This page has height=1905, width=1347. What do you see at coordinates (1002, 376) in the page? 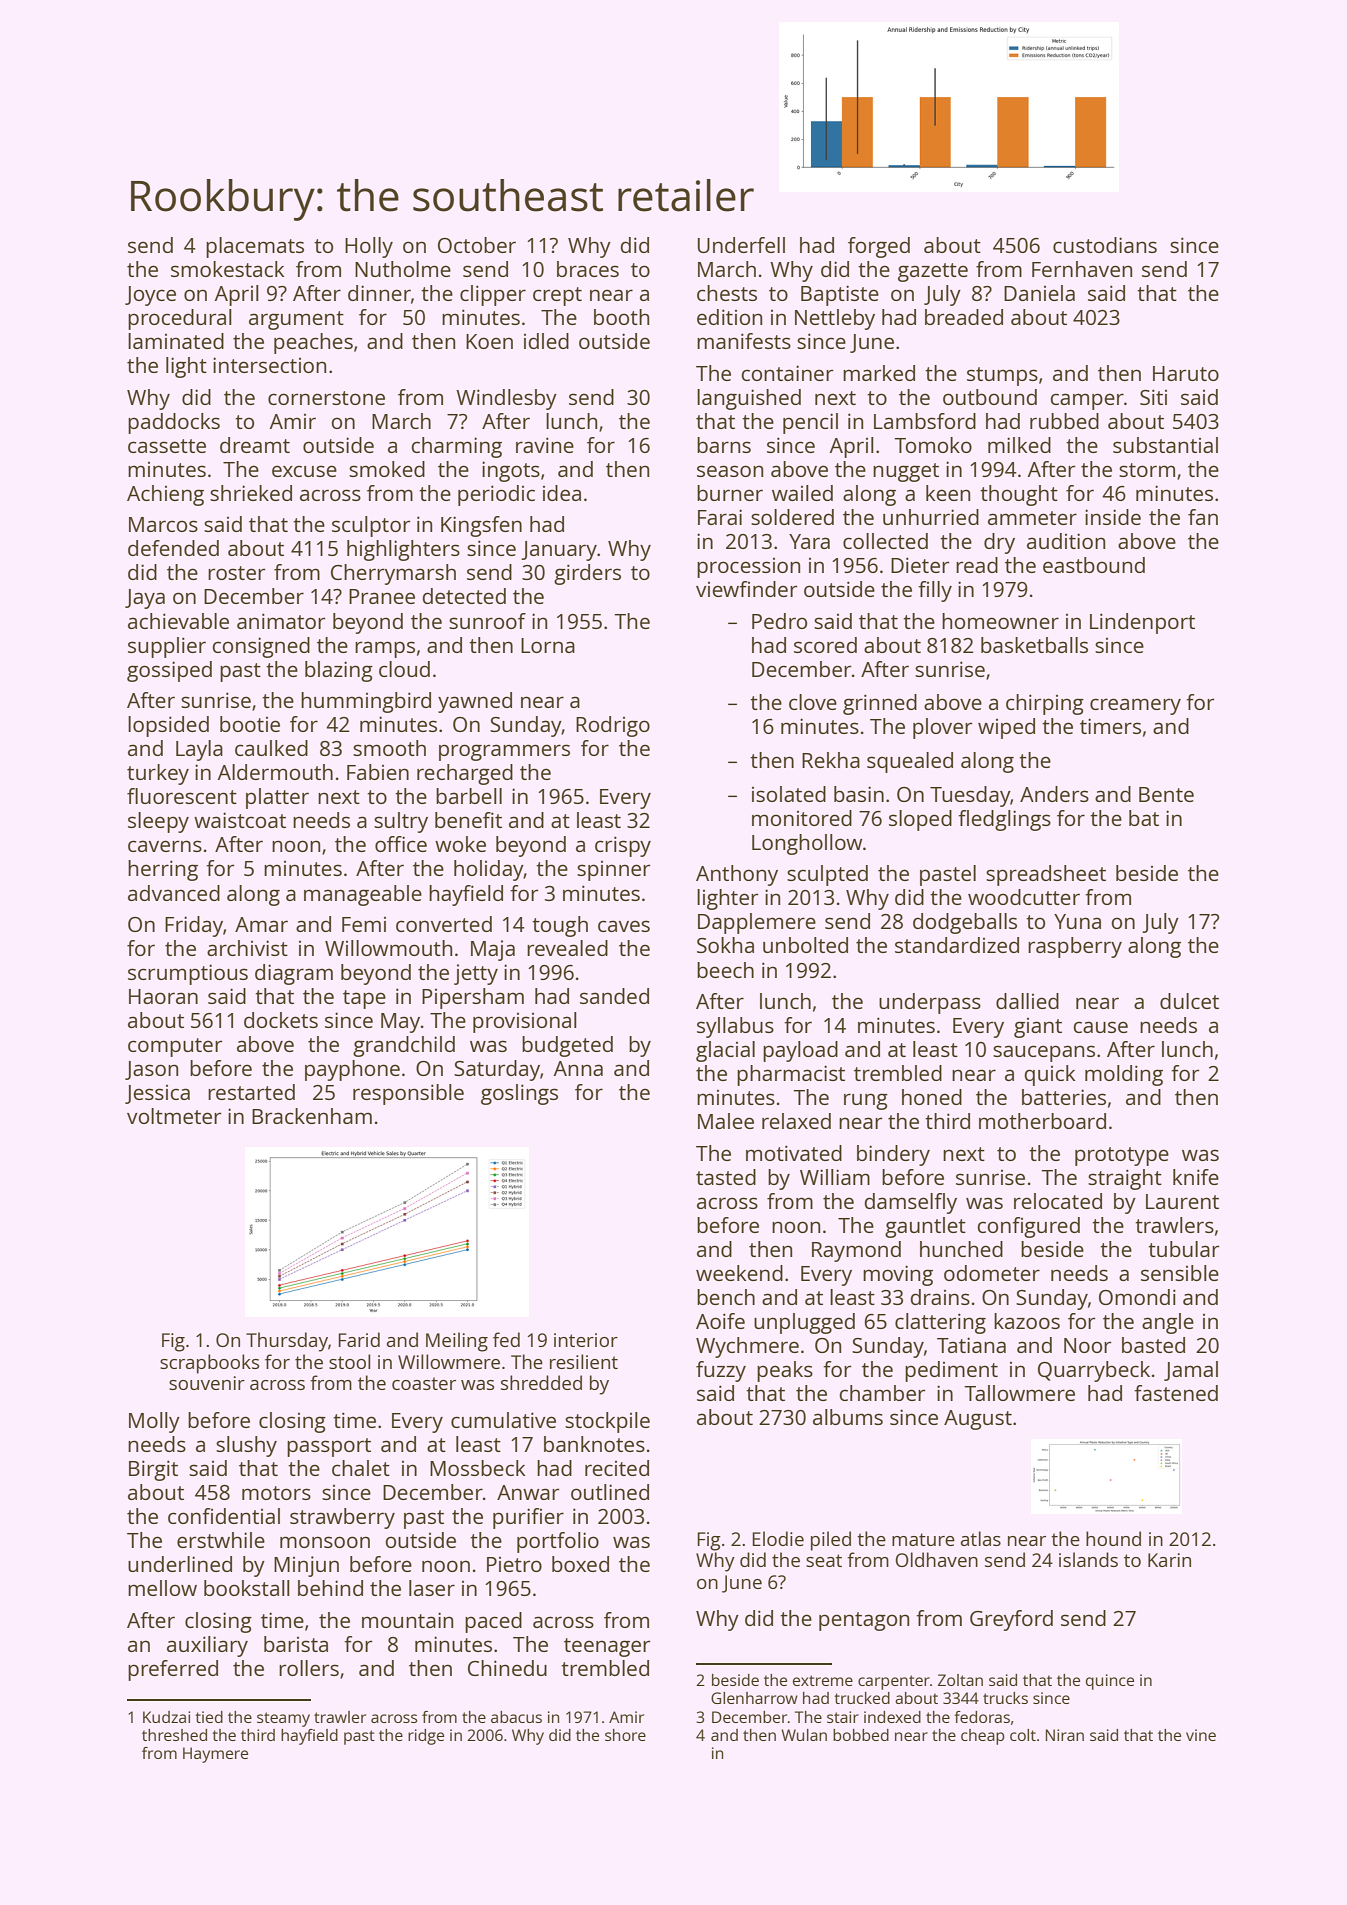
I see `stumps` at bounding box center [1002, 376].
